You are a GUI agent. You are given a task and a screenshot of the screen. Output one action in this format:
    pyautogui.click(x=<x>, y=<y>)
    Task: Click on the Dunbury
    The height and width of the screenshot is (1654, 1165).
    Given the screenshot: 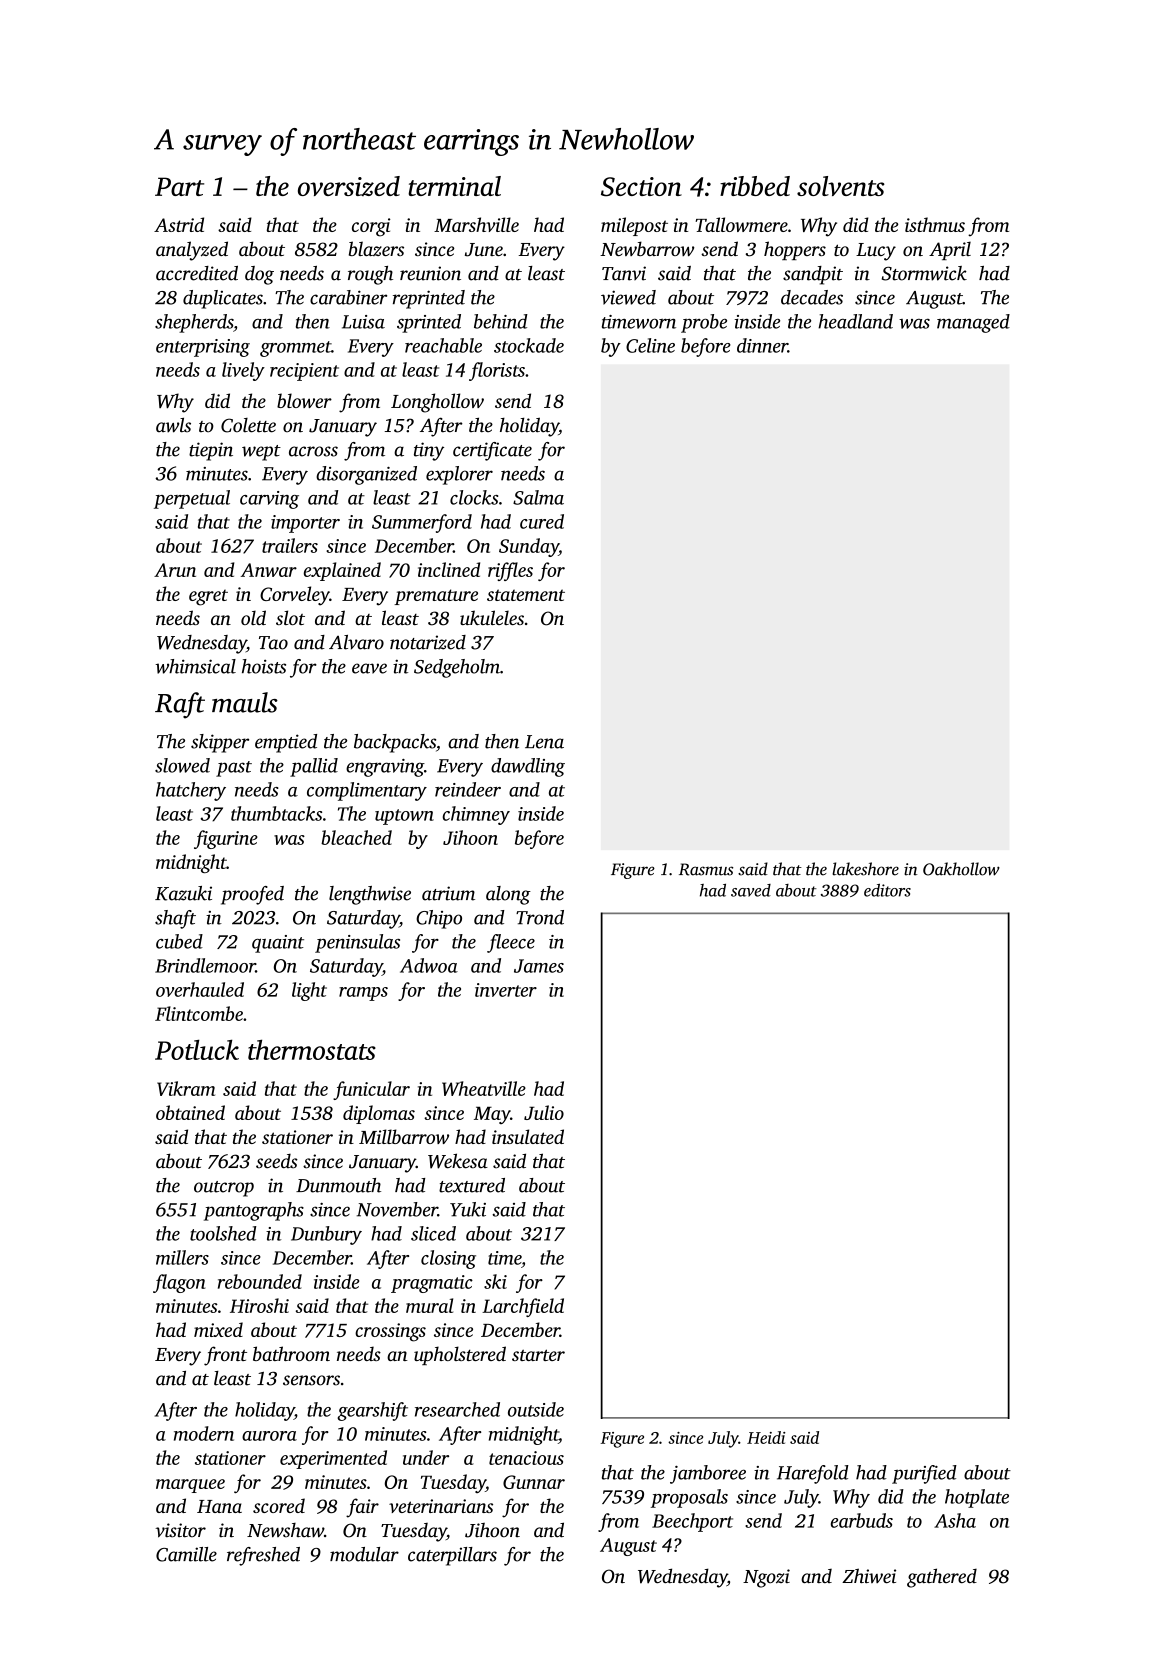 What is the action you would take?
    pyautogui.click(x=326, y=1235)
